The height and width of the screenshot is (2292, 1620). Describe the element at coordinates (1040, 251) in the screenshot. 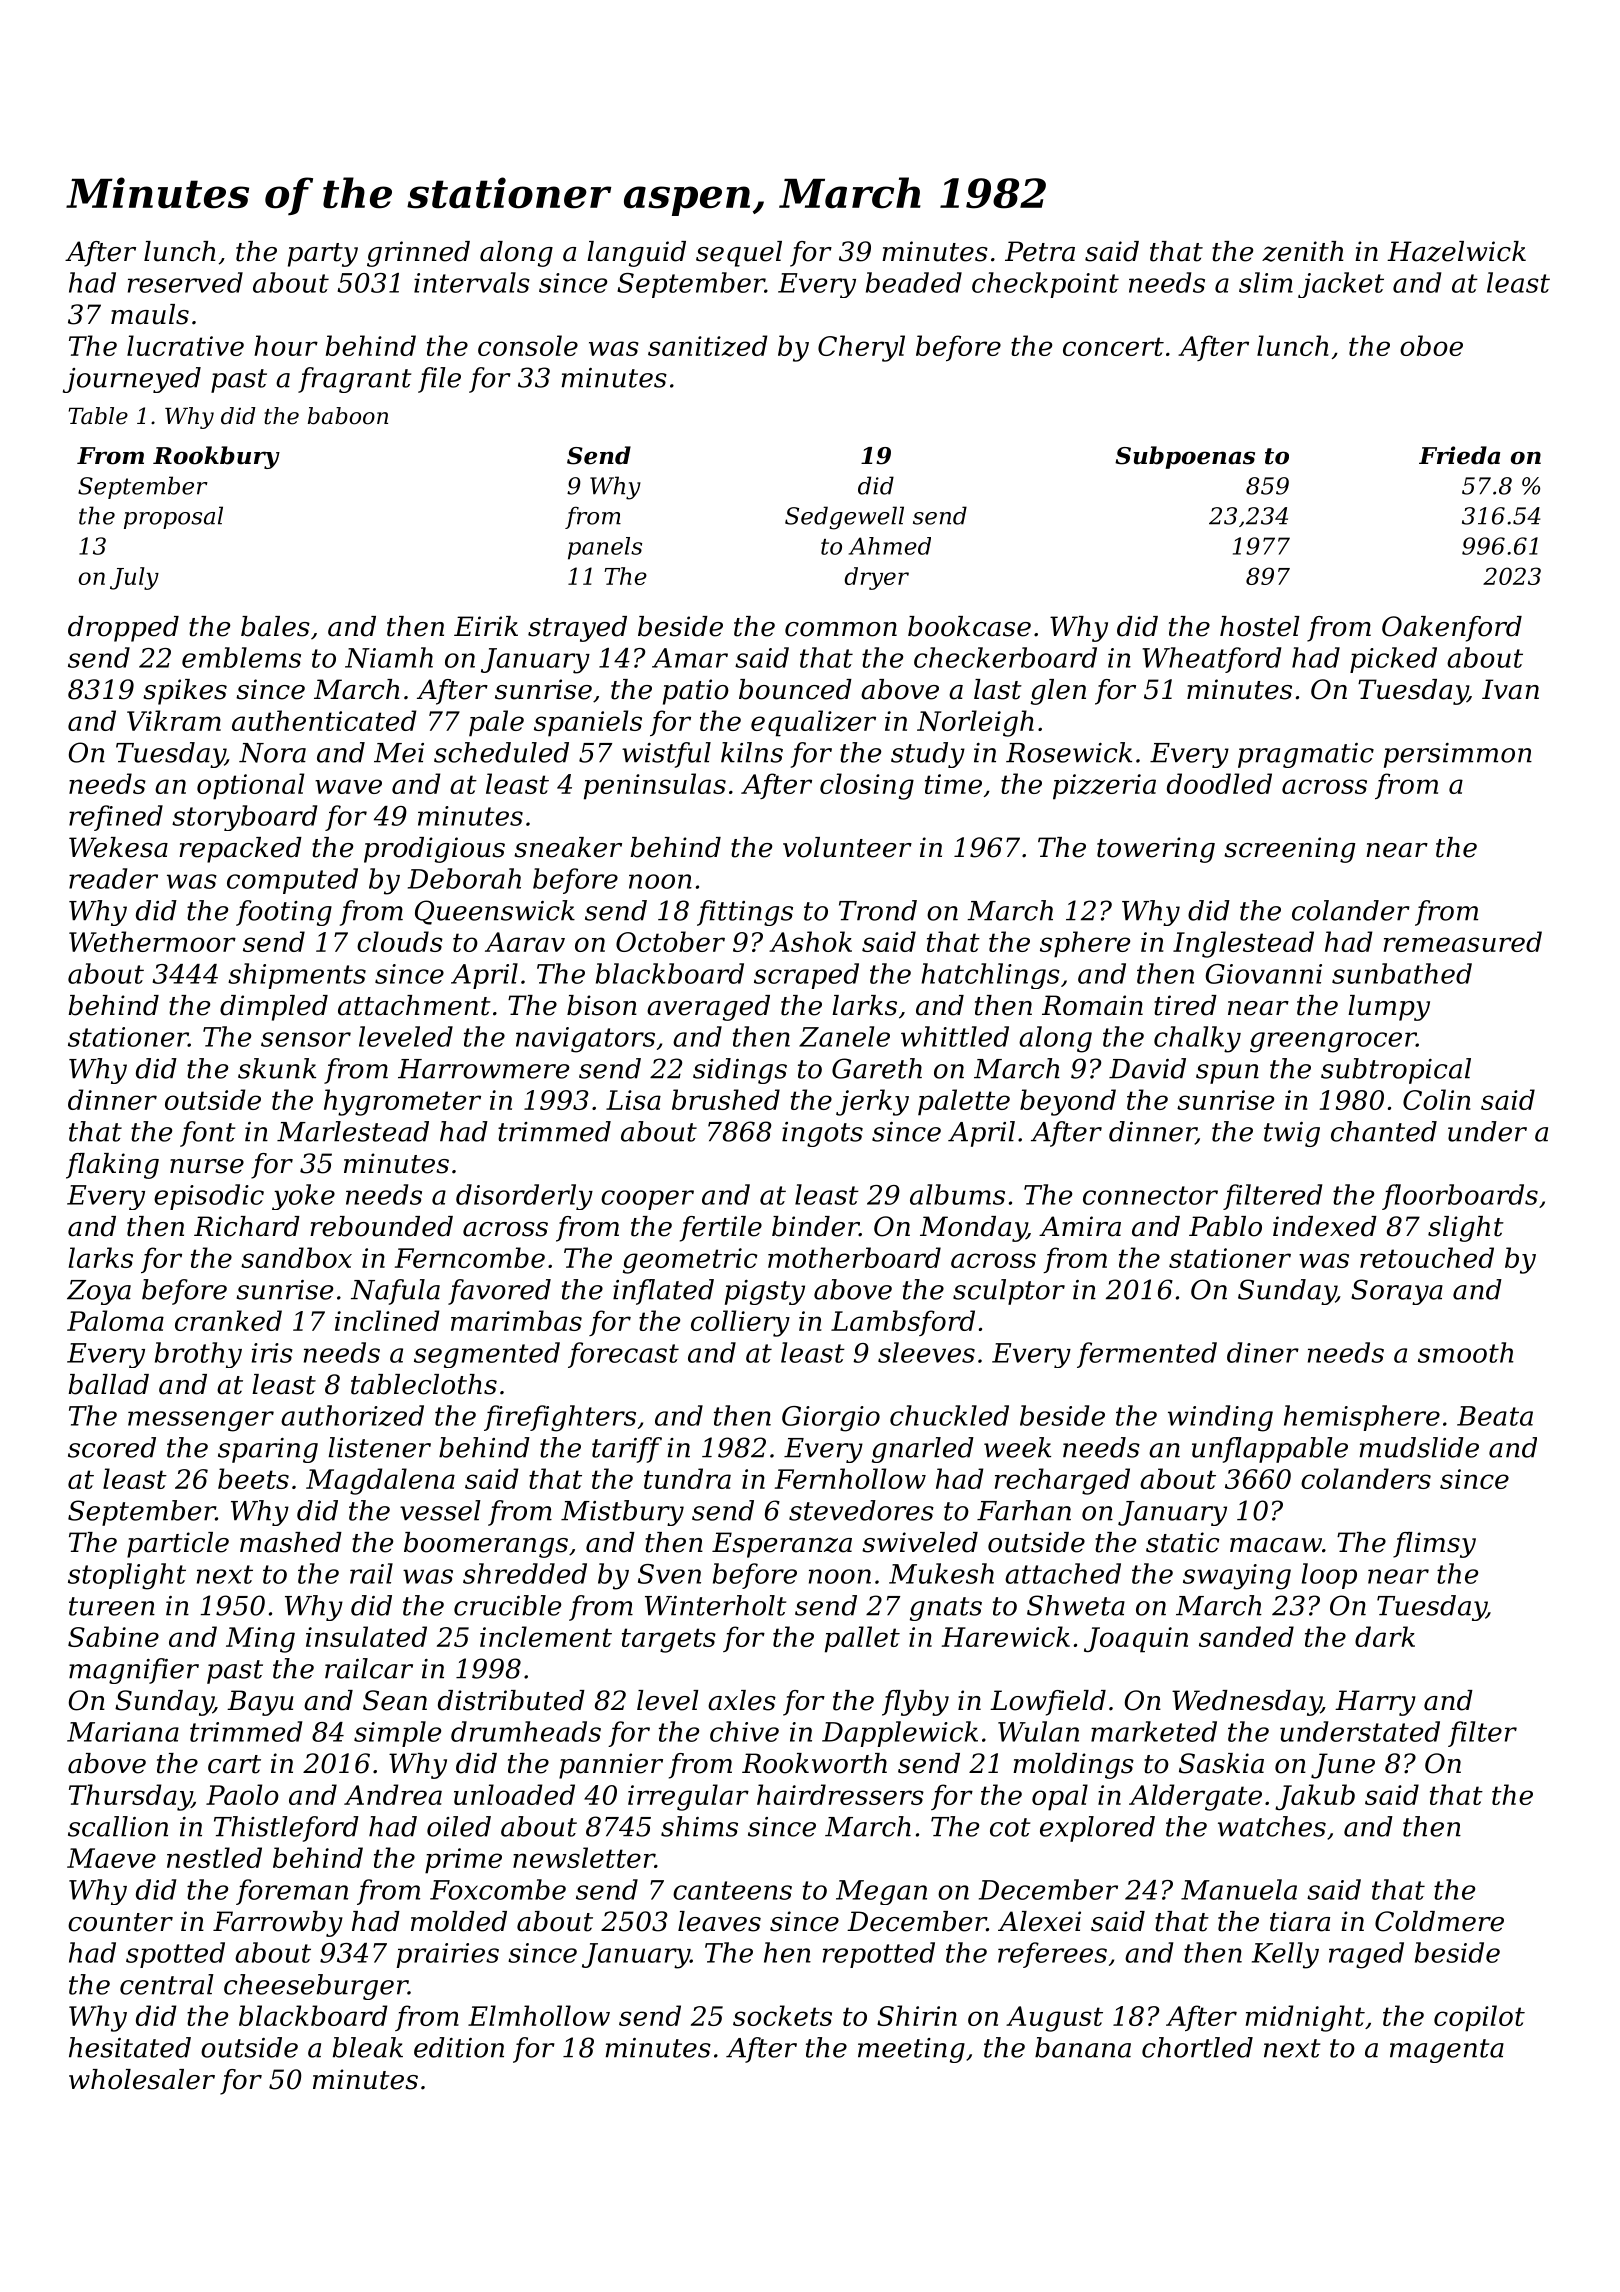

I see `Petra` at that location.
